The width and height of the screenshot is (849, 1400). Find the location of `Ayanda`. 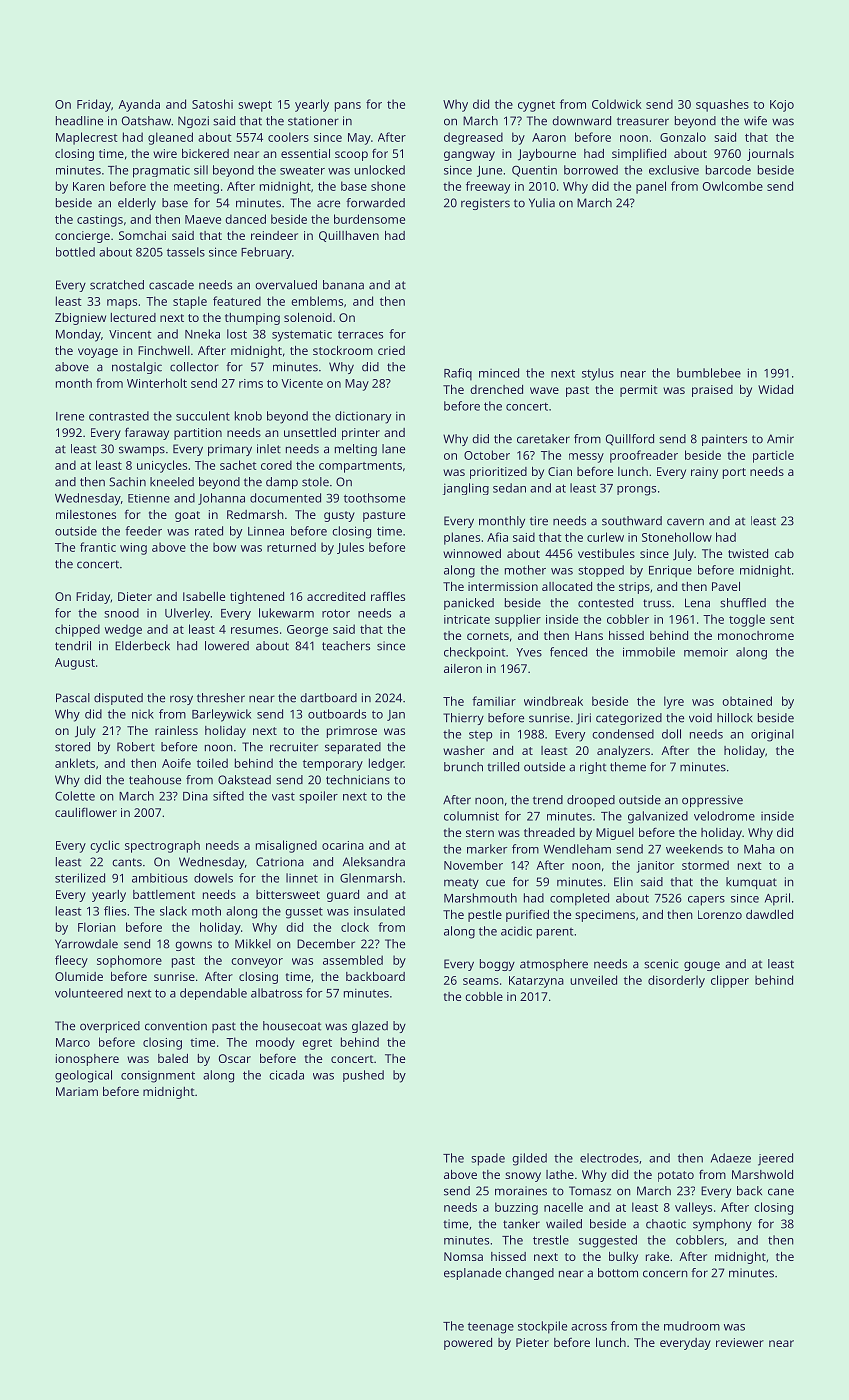

Ayanda is located at coordinates (139, 105).
